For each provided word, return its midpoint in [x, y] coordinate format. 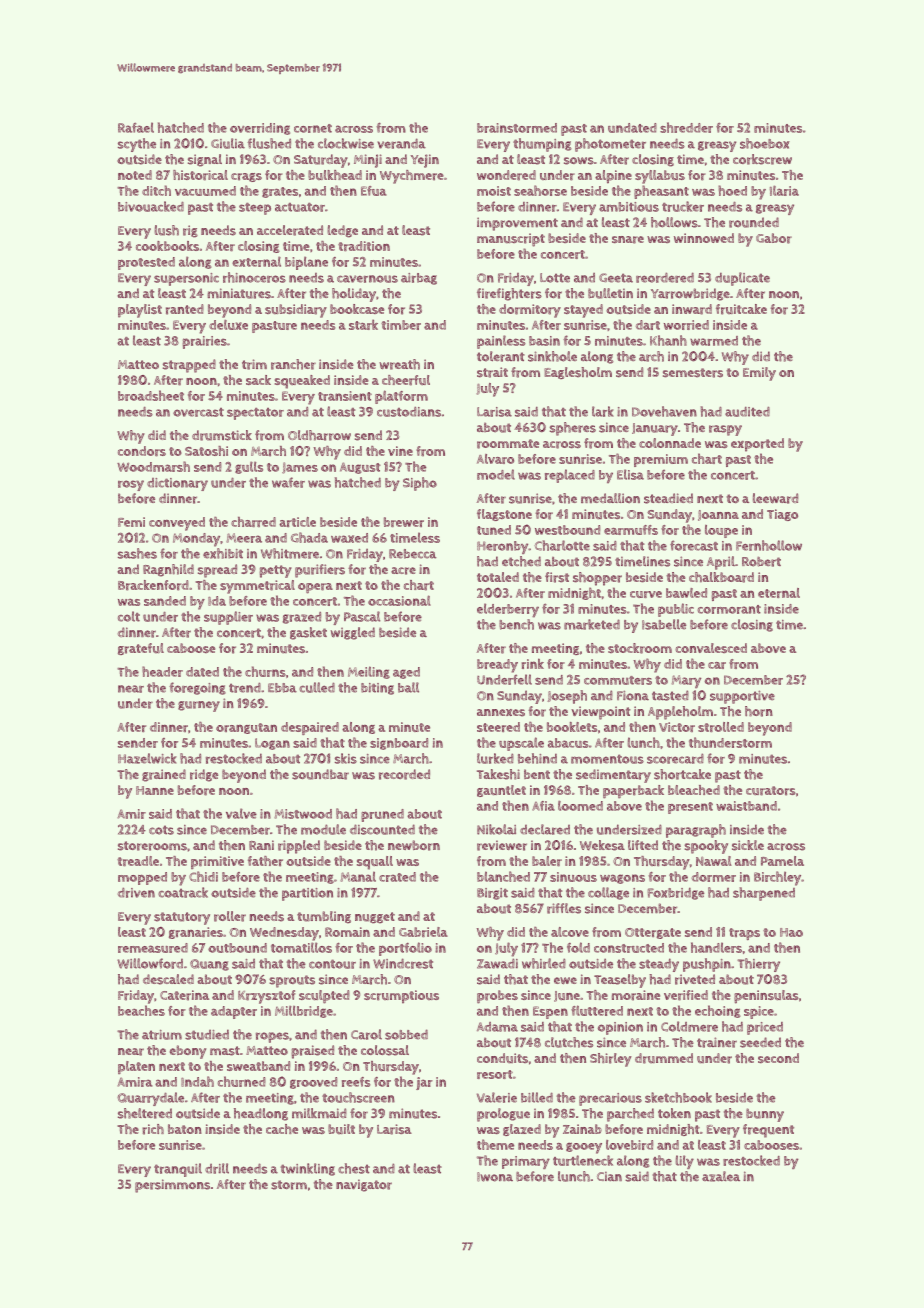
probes [497, 997]
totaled [498, 577]
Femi [131, 522]
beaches [141, 1010]
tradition [364, 246]
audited [747, 412]
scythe [137, 145]
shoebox [765, 143]
